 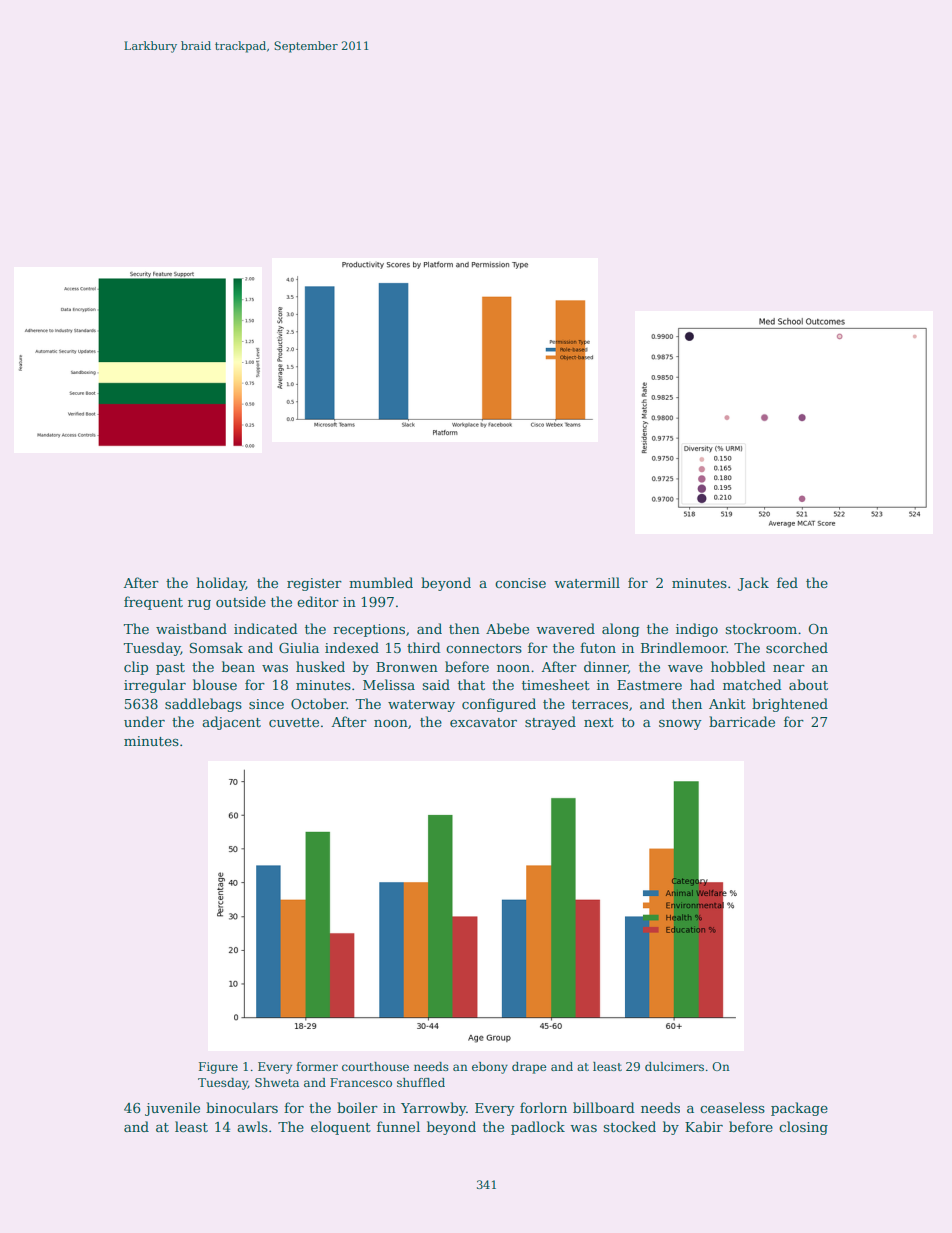 I want to click on holiday, so click(x=221, y=584).
